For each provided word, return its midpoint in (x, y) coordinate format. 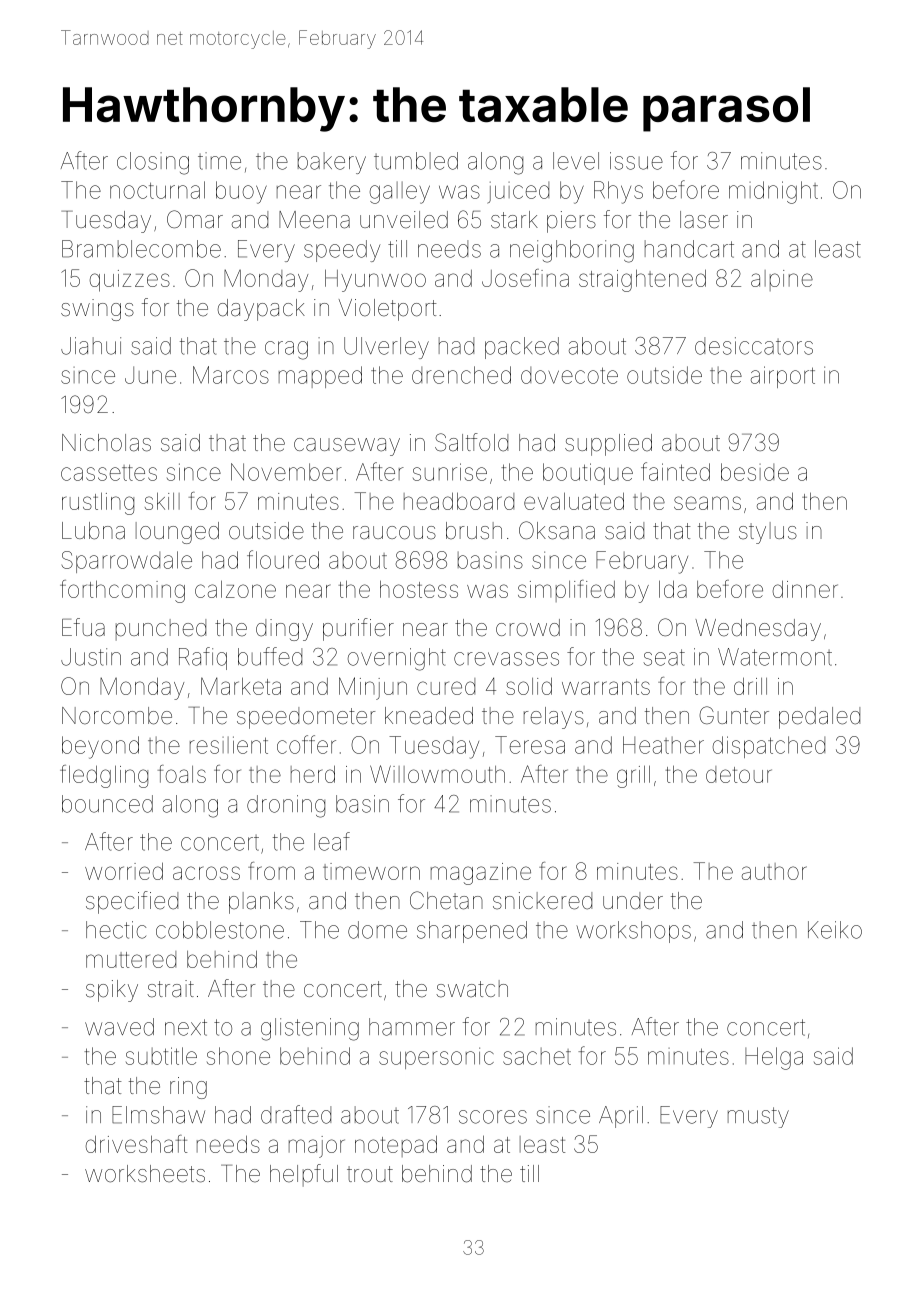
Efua (83, 627)
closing (153, 163)
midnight (773, 192)
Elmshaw (158, 1115)
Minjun (373, 688)
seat (664, 657)
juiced (518, 192)
